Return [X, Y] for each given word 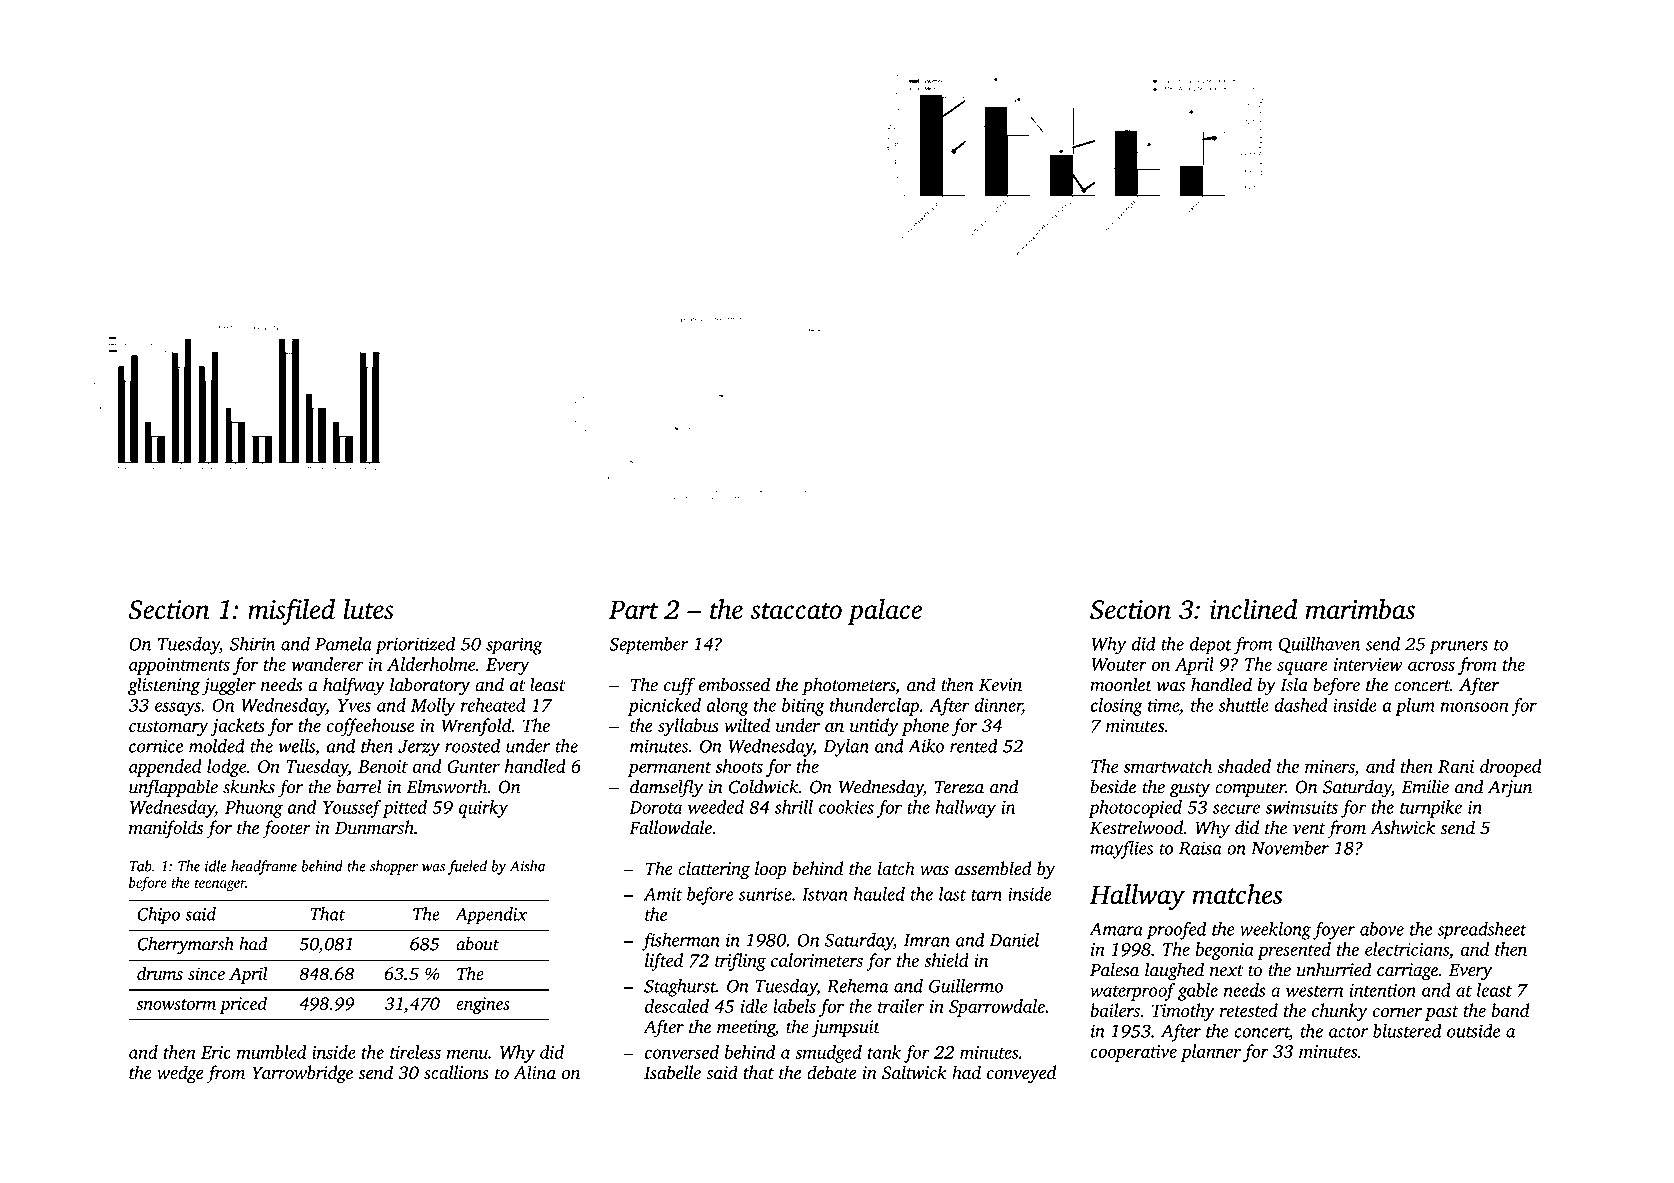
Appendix [491, 916]
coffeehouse [371, 727]
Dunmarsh [374, 827]
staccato [796, 611]
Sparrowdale [997, 1008]
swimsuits [1301, 807]
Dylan [846, 748]
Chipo [158, 916]
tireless [415, 1052]
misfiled [291, 612]
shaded [1244, 766]
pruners [1458, 648]
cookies [846, 807]
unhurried [1334, 969]
